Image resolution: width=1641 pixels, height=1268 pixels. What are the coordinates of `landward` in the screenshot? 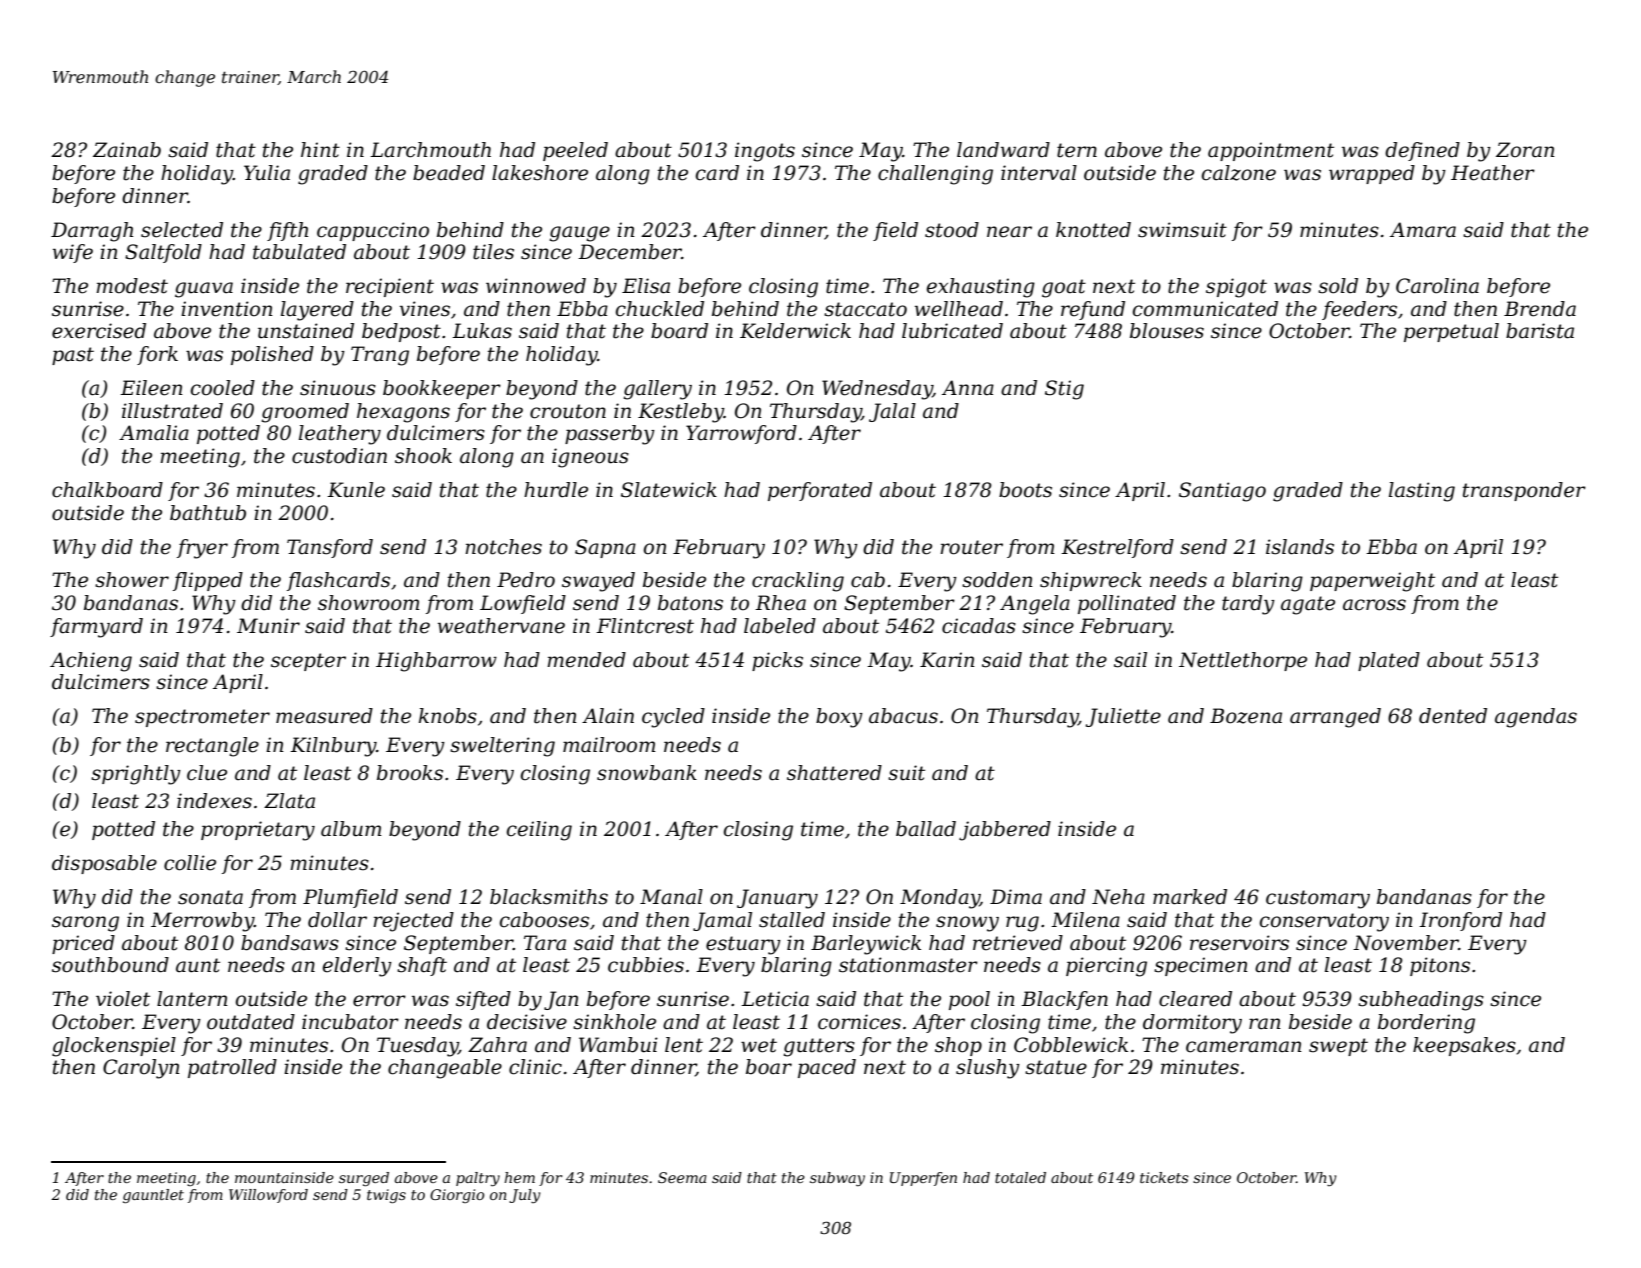 It's located at (1003, 150).
